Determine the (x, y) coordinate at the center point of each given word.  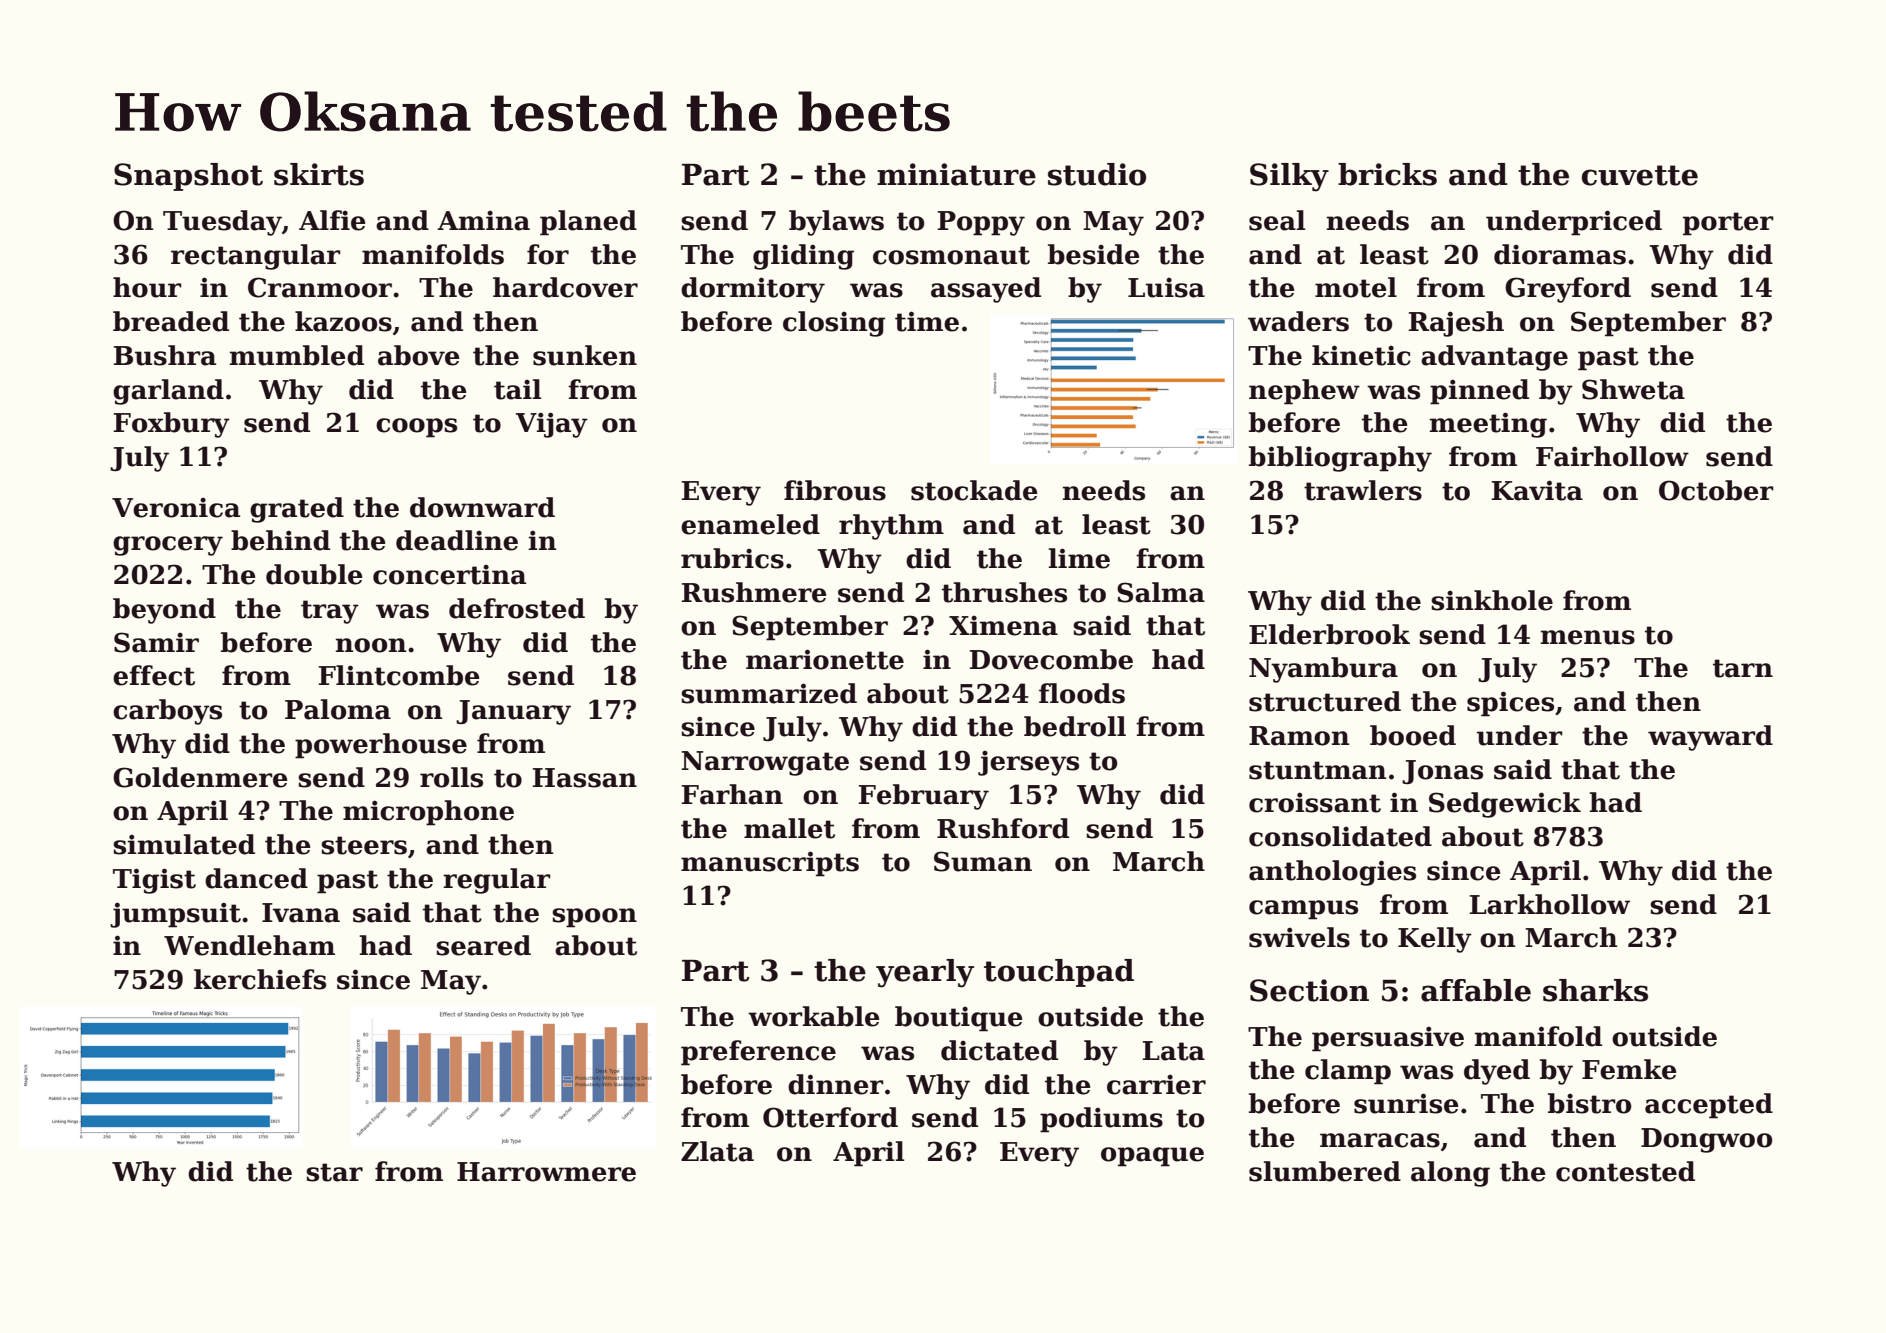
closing (834, 324)
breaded (171, 321)
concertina (449, 574)
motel (1356, 287)
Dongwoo (1707, 1140)
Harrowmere (546, 1172)
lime (1079, 558)
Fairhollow (1612, 456)
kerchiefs (260, 979)
